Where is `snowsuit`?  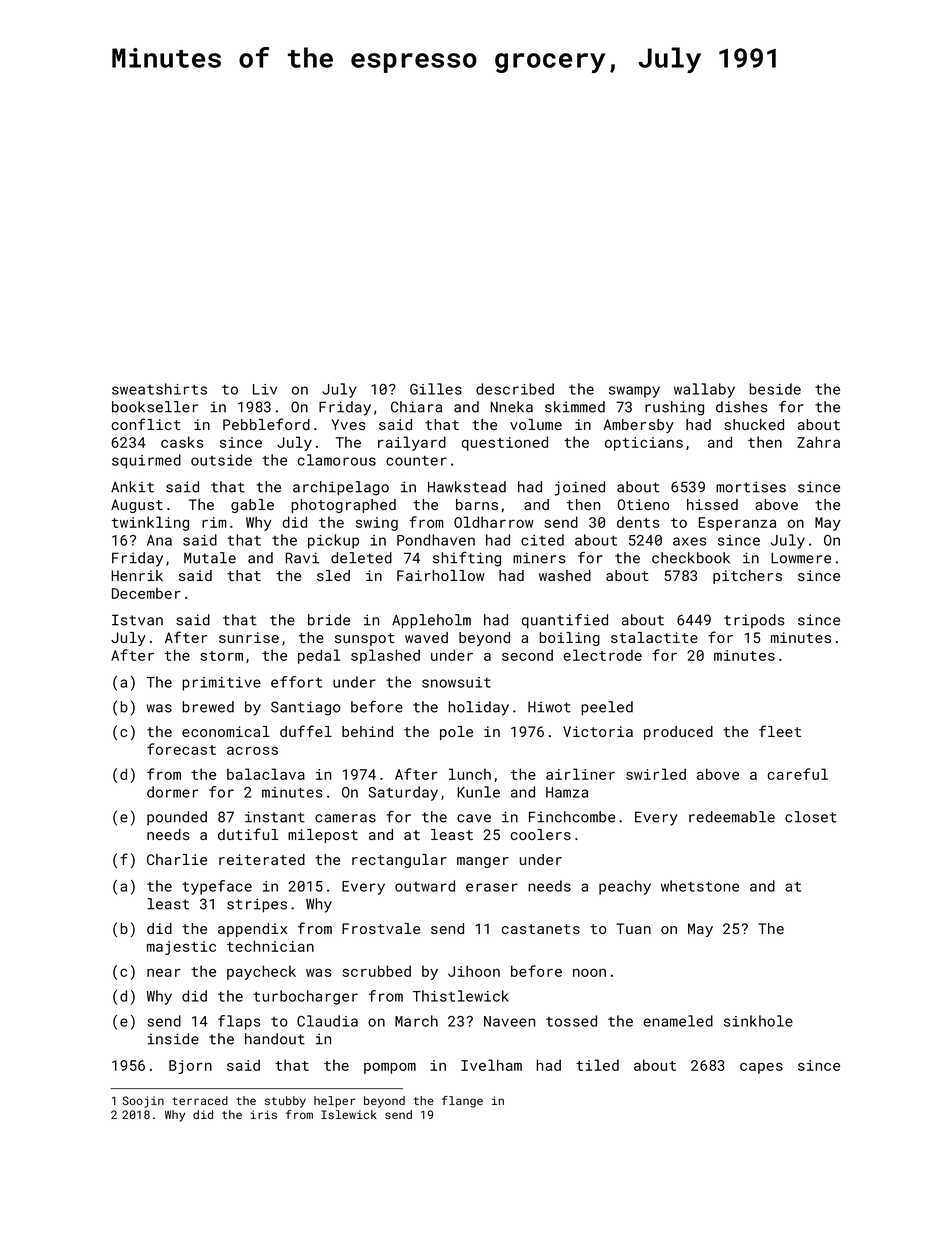 snowsuit is located at coordinates (456, 682).
